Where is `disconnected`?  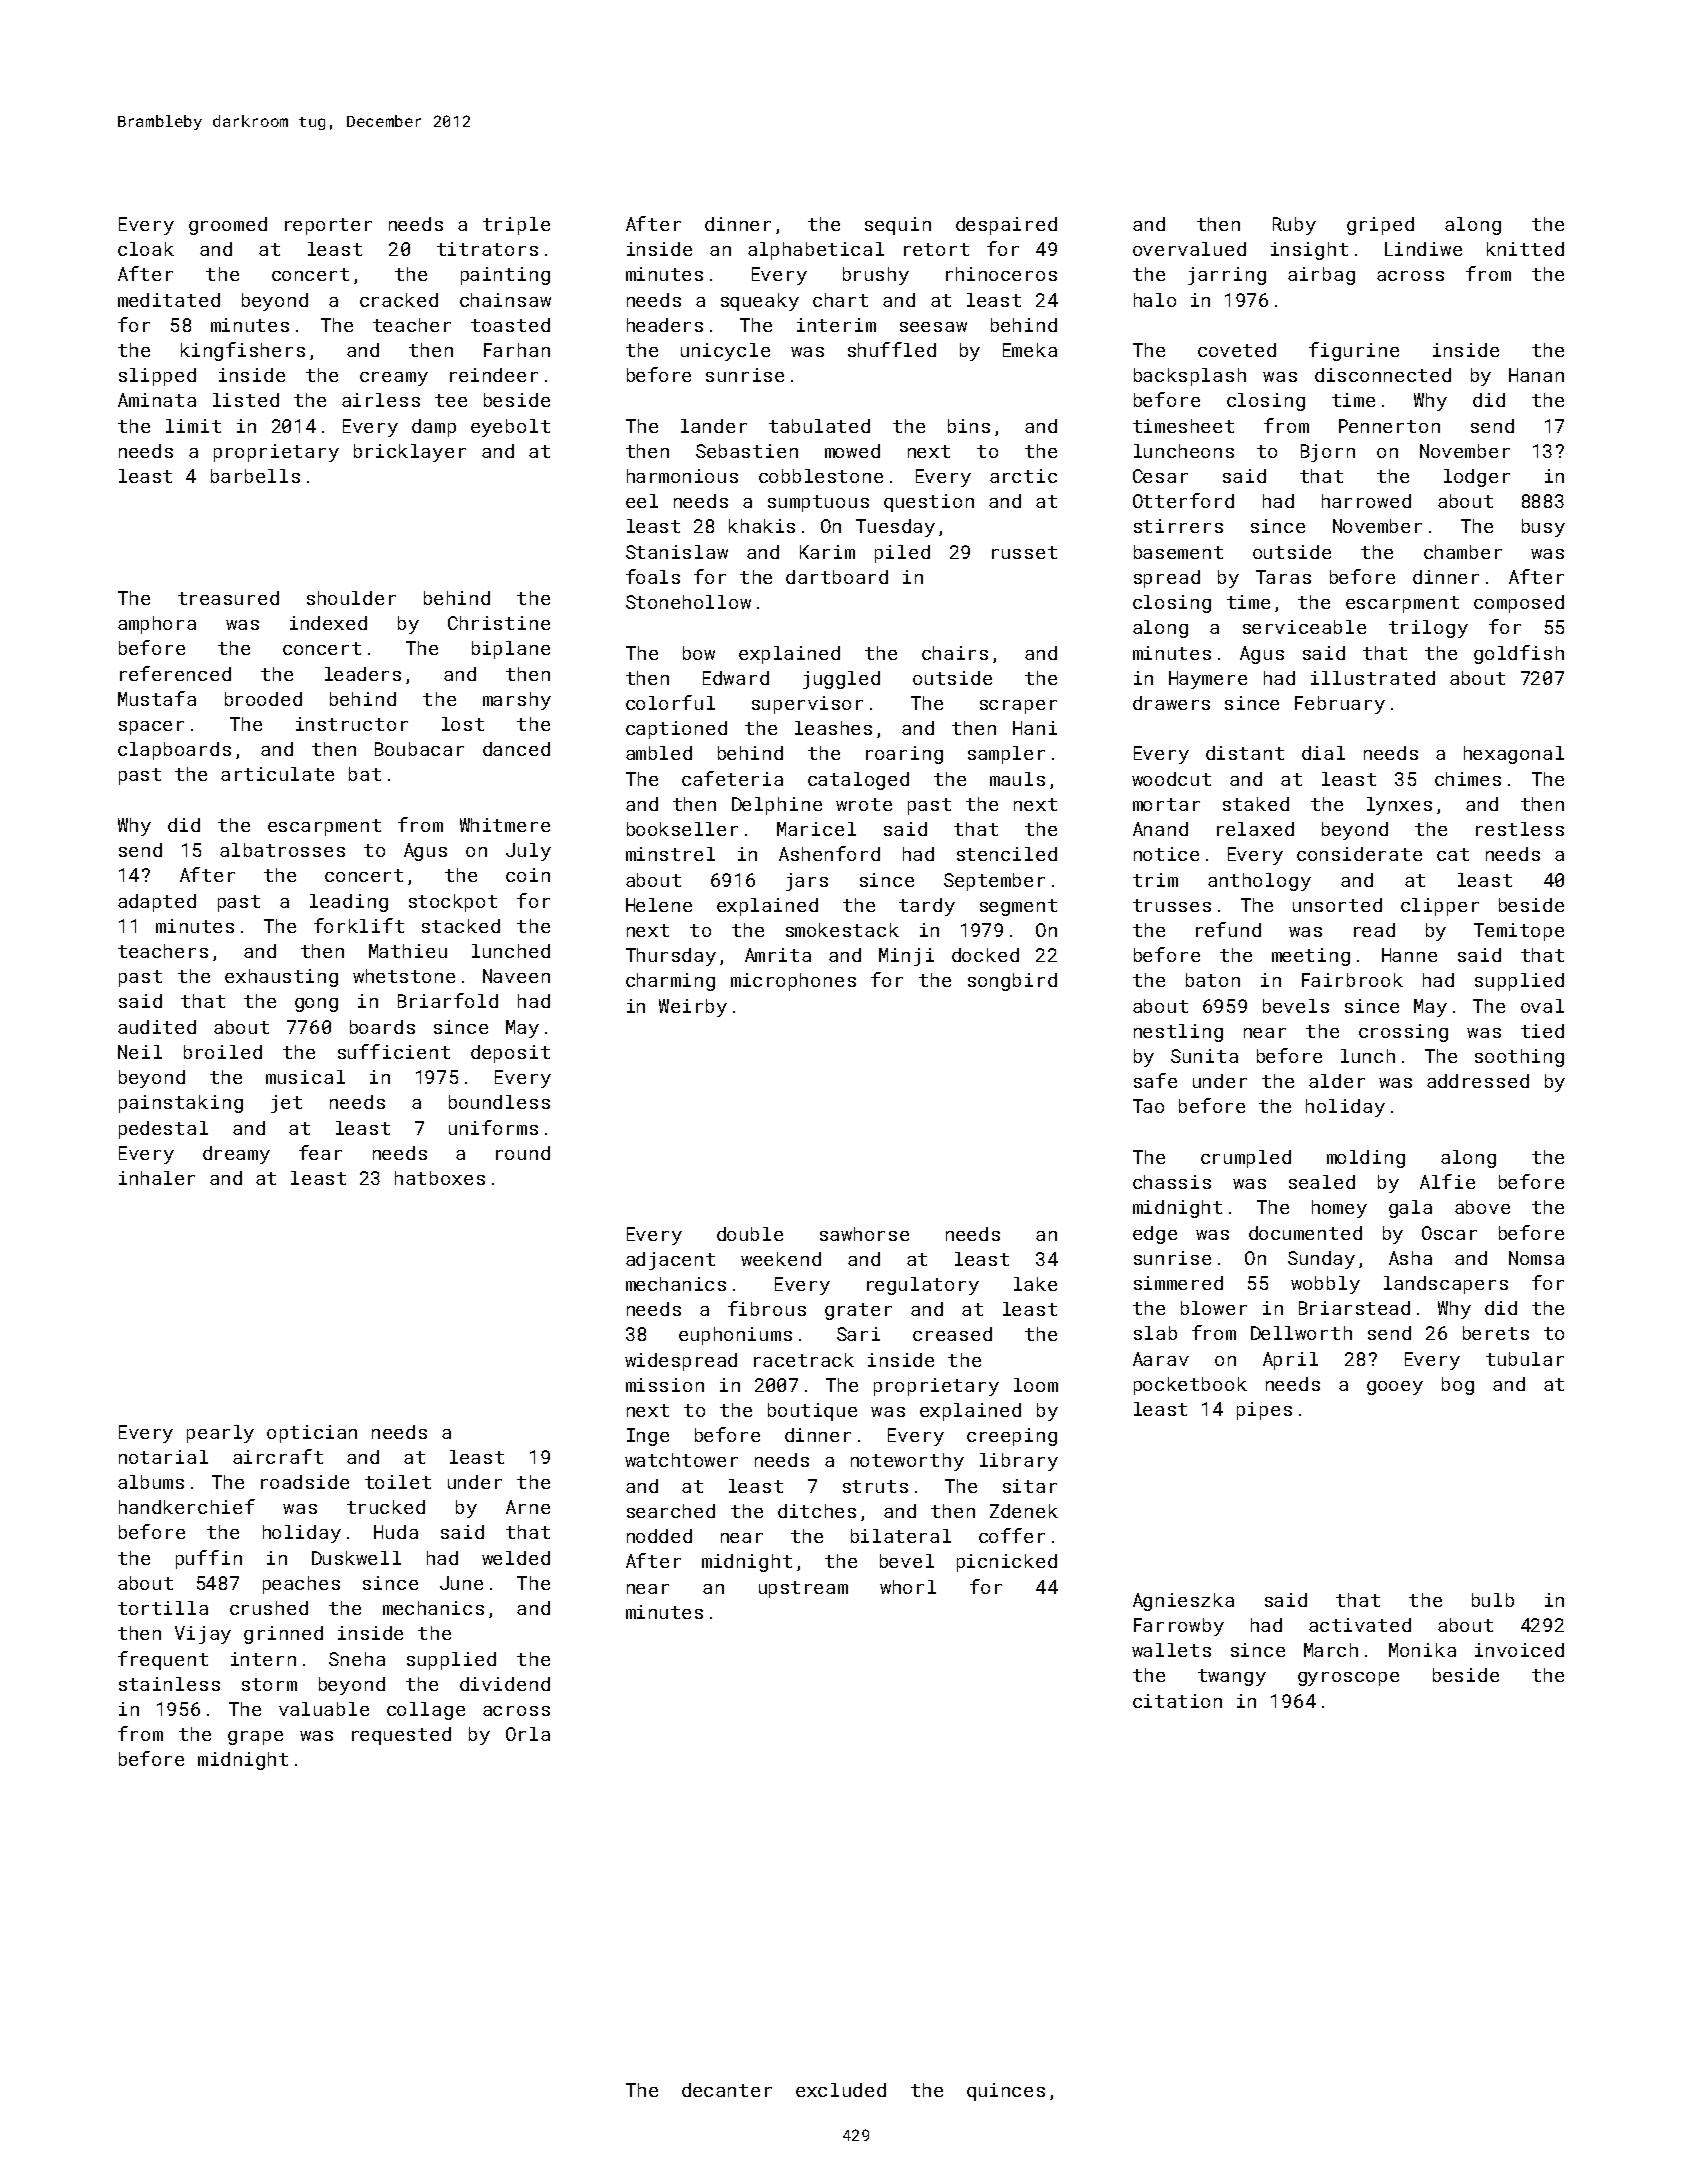
disconnected is located at coordinates (1383, 375).
